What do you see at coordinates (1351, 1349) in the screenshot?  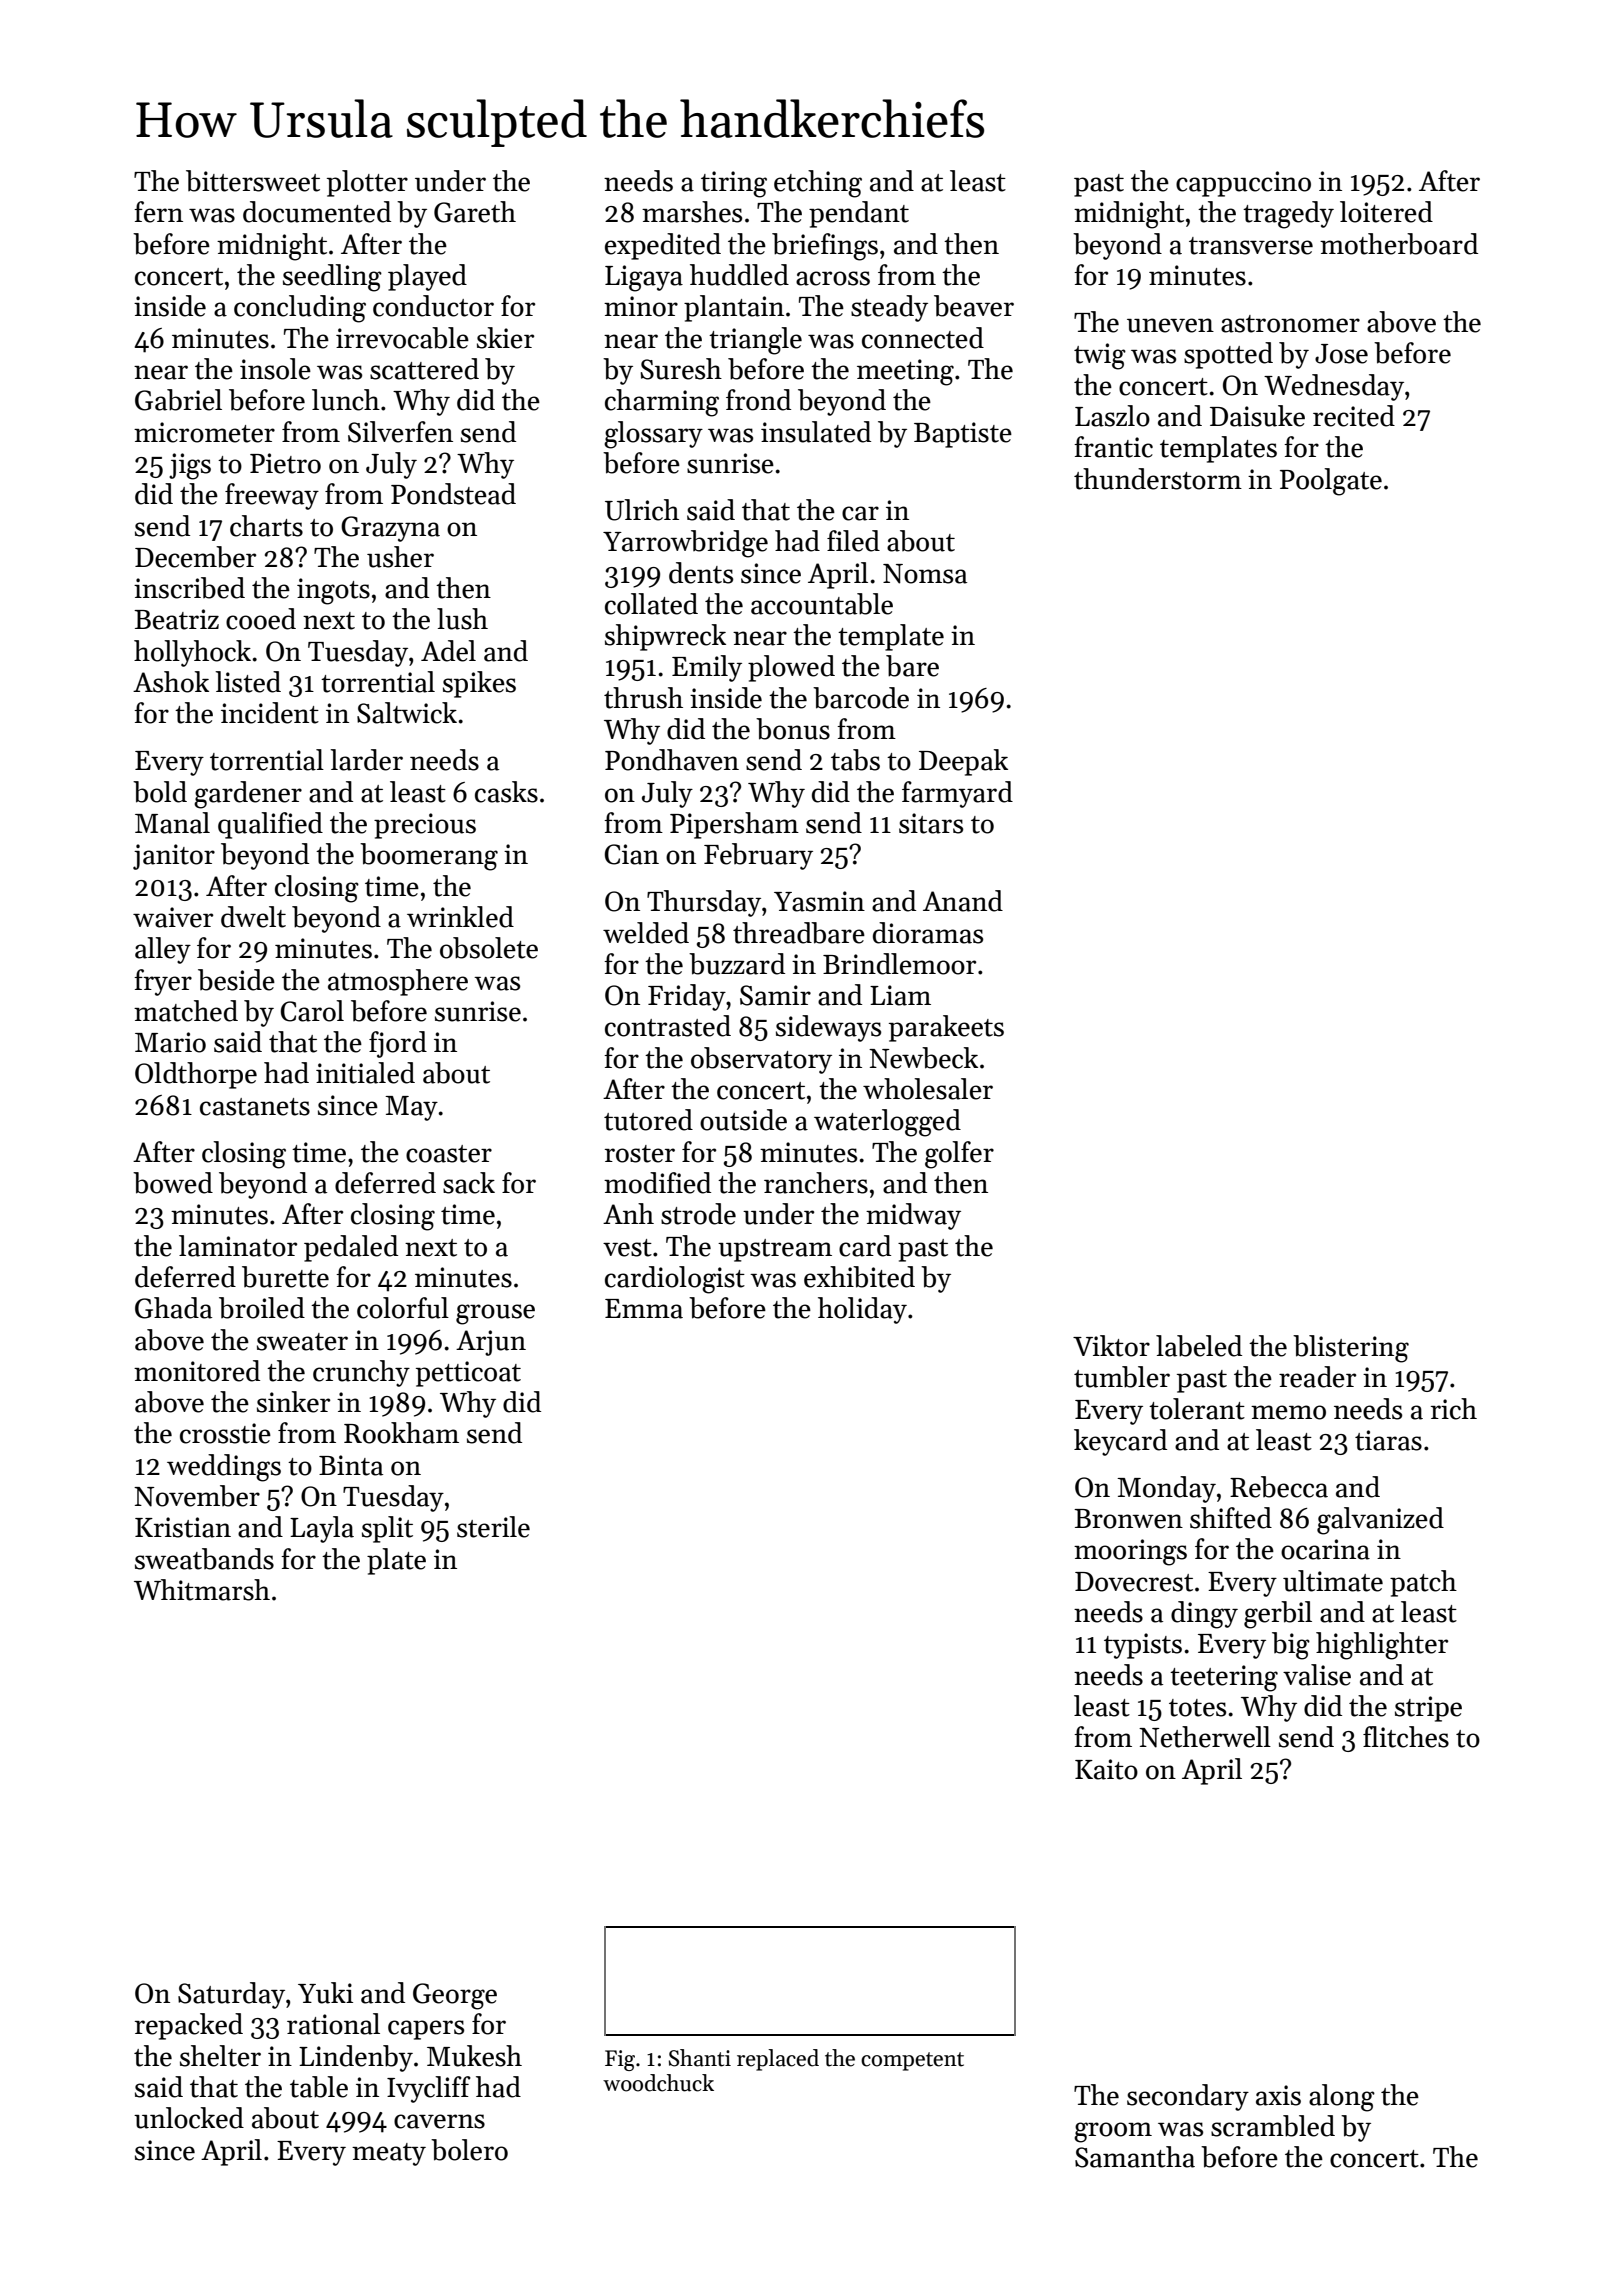 I see `blistering` at bounding box center [1351, 1349].
